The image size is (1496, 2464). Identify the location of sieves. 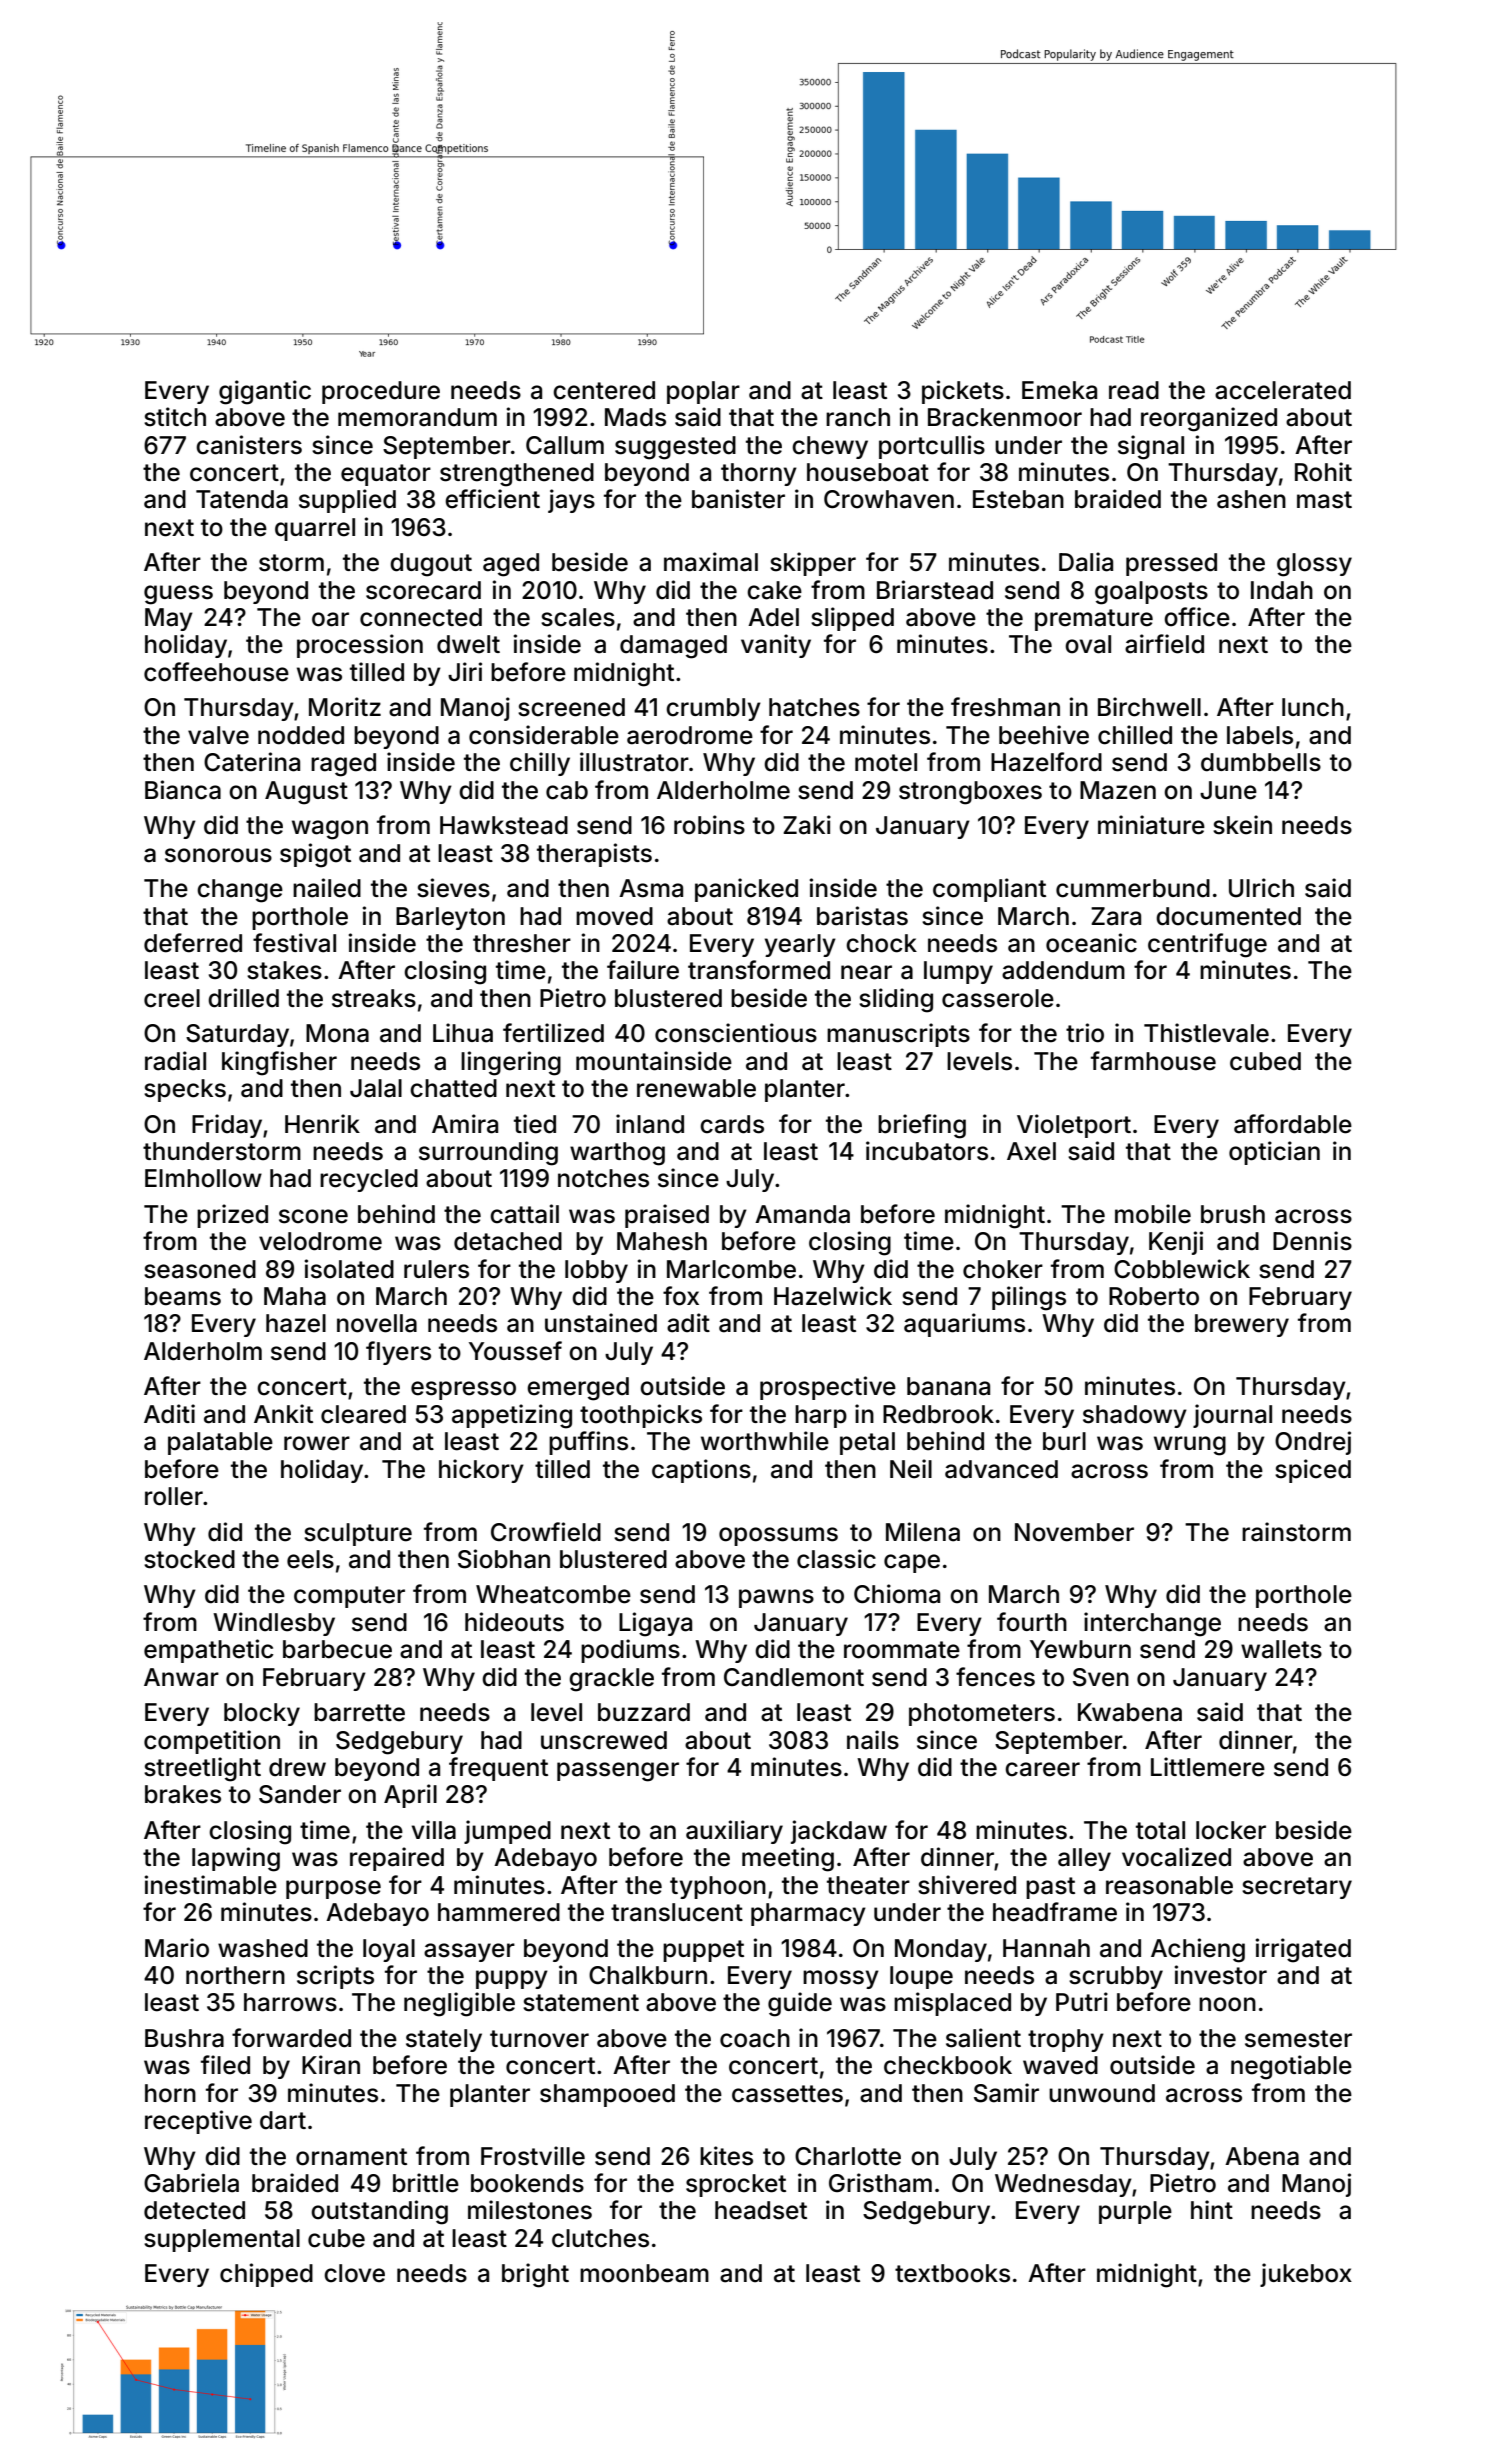
(453, 888).
